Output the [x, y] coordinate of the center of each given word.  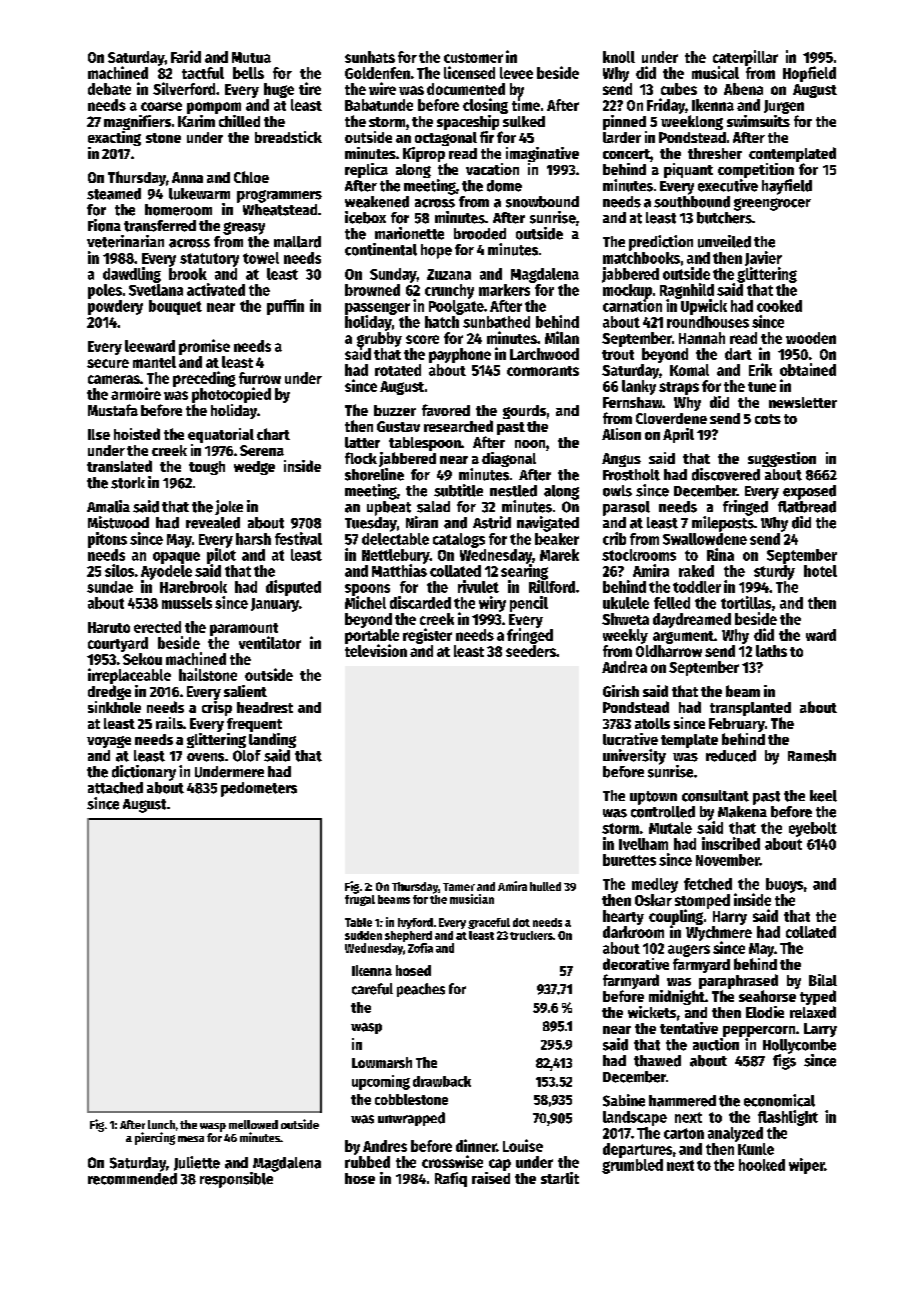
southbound [692, 202]
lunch [161, 1124]
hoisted [137, 434]
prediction [661, 243]
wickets [652, 1012]
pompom [214, 108]
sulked [524, 121]
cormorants [543, 371]
